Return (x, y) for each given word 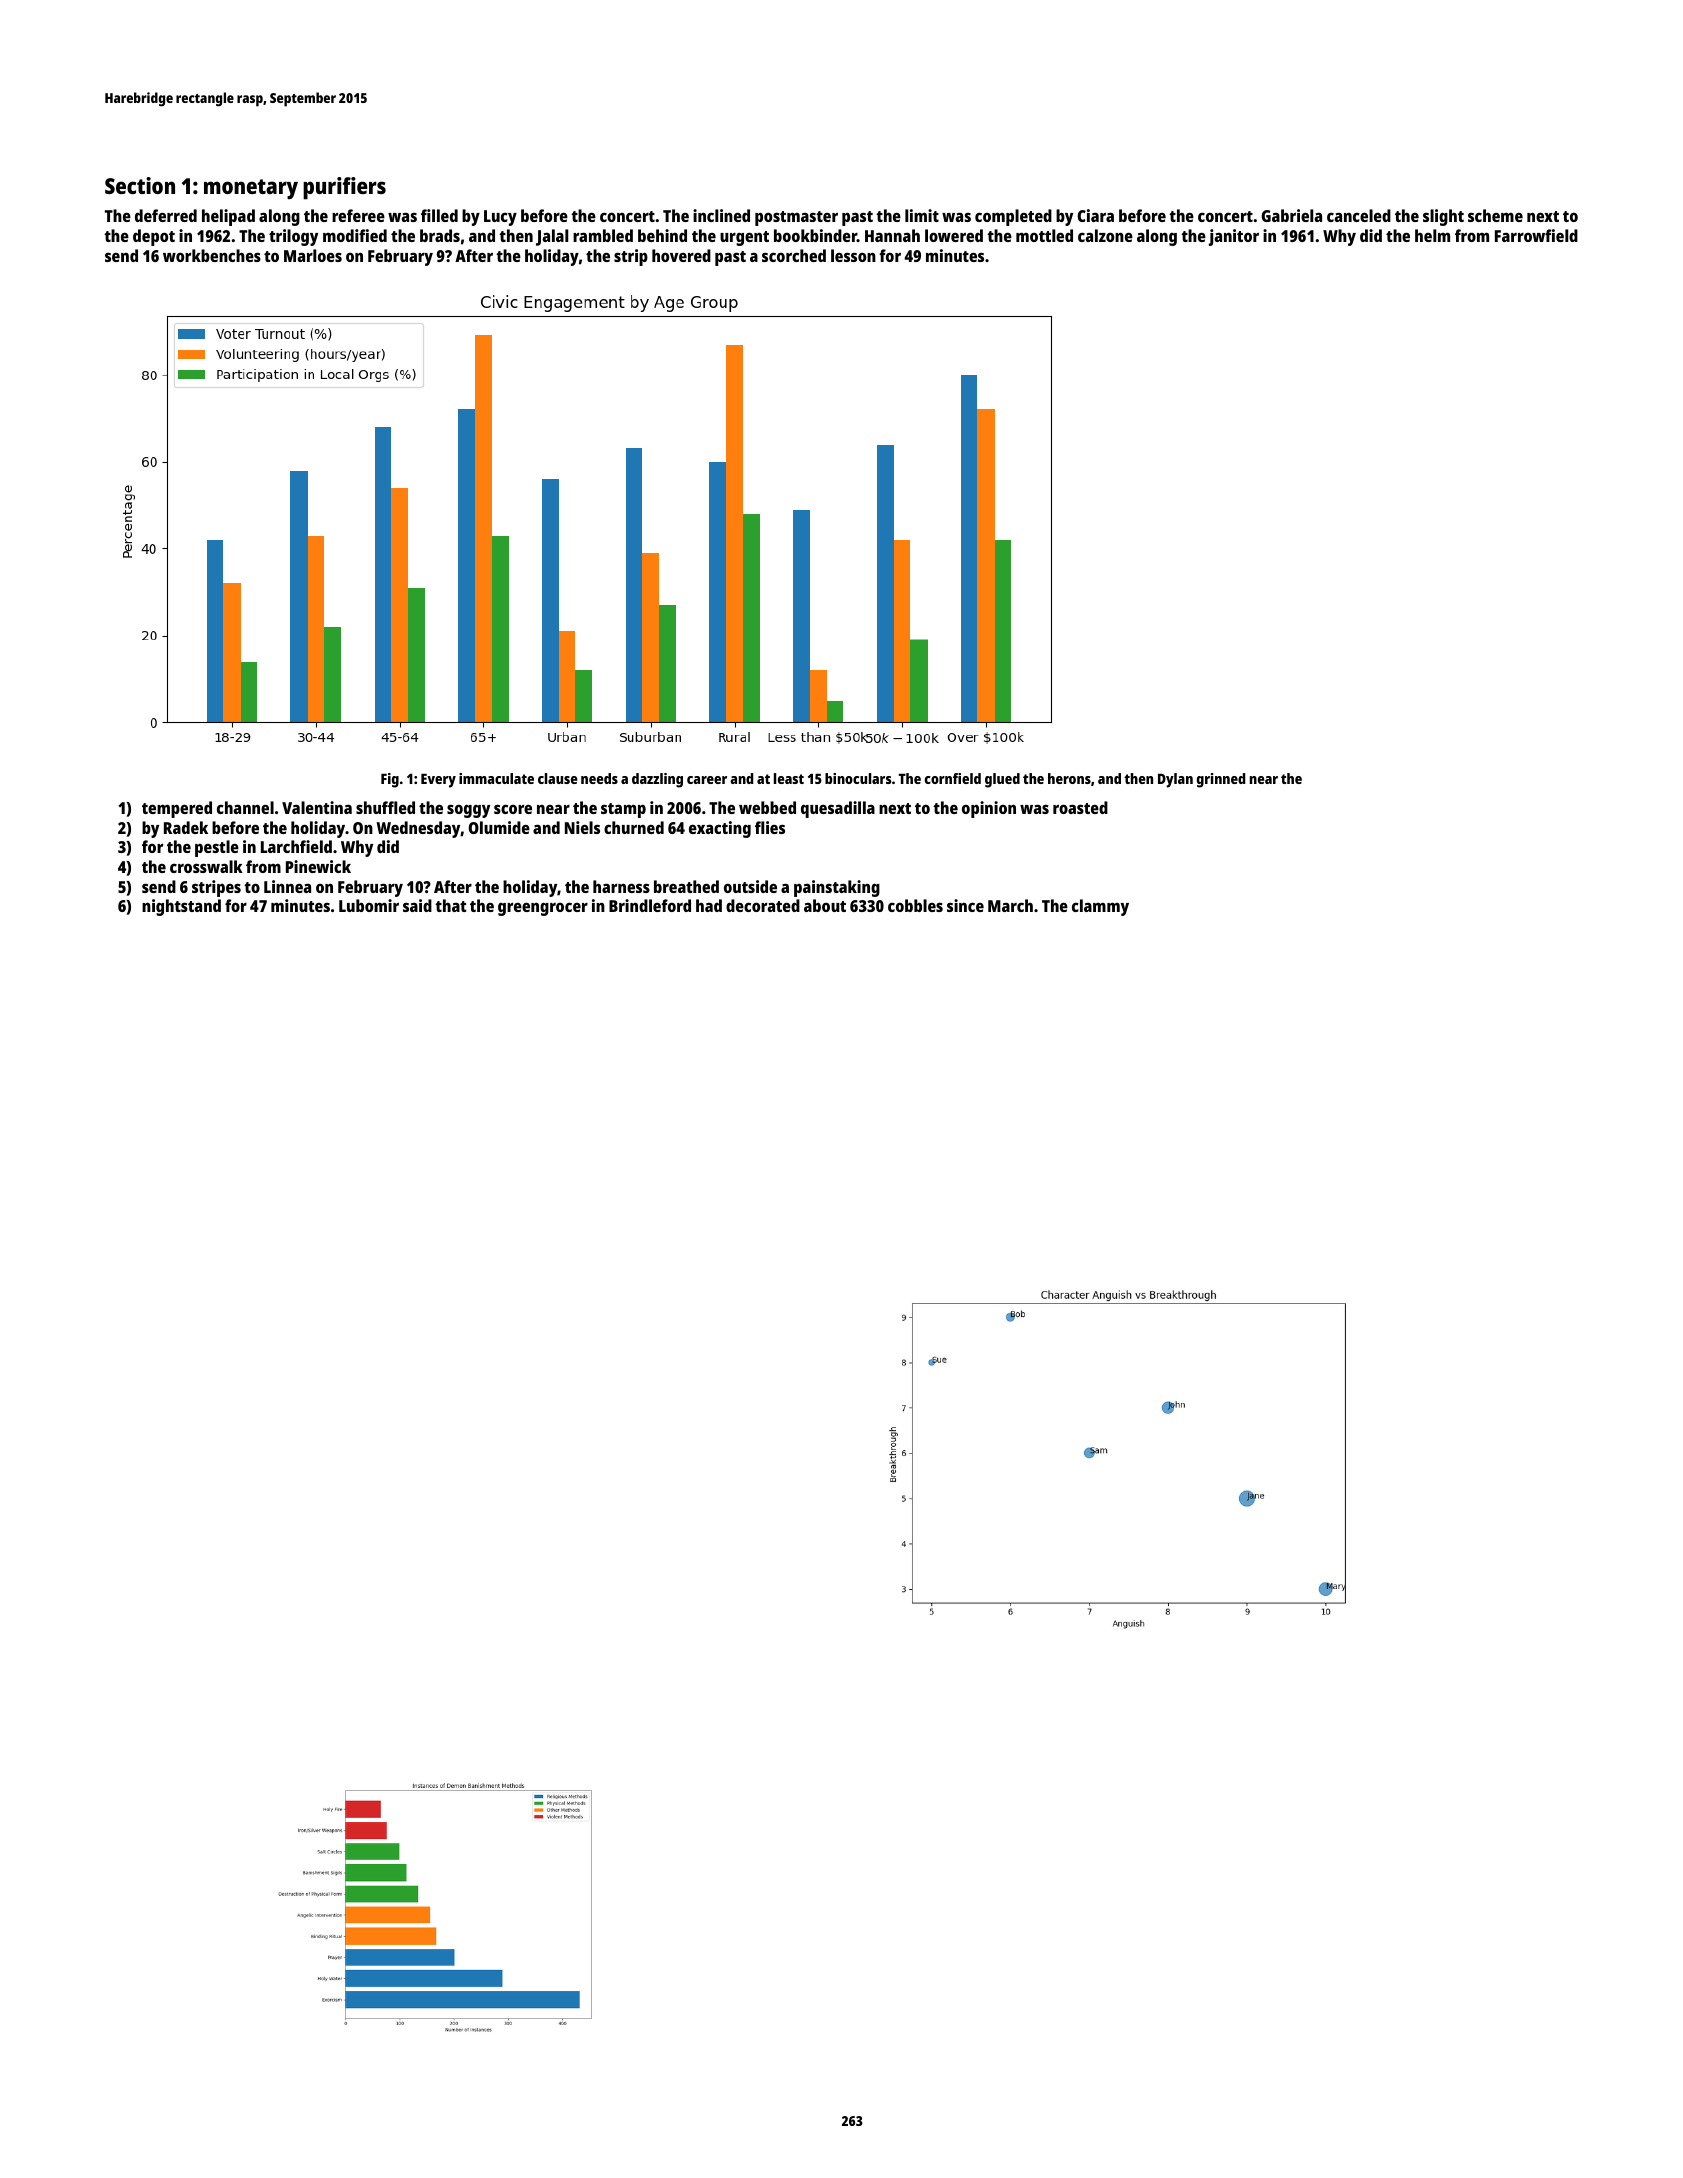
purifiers (344, 188)
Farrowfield (1536, 235)
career (707, 780)
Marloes (313, 255)
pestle (217, 848)
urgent (744, 238)
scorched (794, 255)
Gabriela (1291, 215)
